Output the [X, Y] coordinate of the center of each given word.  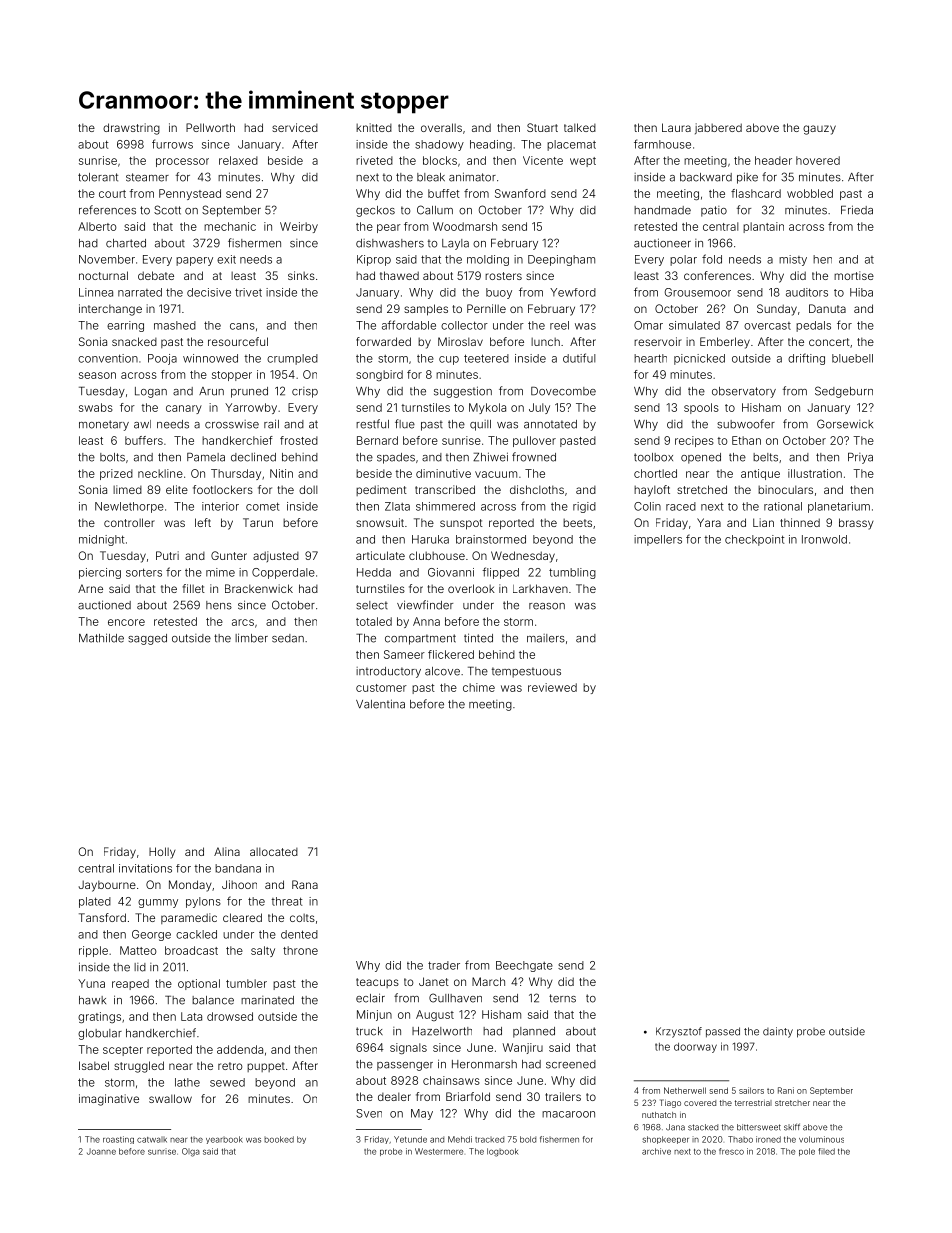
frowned [534, 457]
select [372, 605]
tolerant [98, 177]
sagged [147, 639]
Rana [305, 884]
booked [279, 1139]
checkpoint [755, 540]
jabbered [718, 128]
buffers [144, 440]
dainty [778, 1032]
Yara [709, 522]
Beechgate [524, 966]
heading [491, 145]
